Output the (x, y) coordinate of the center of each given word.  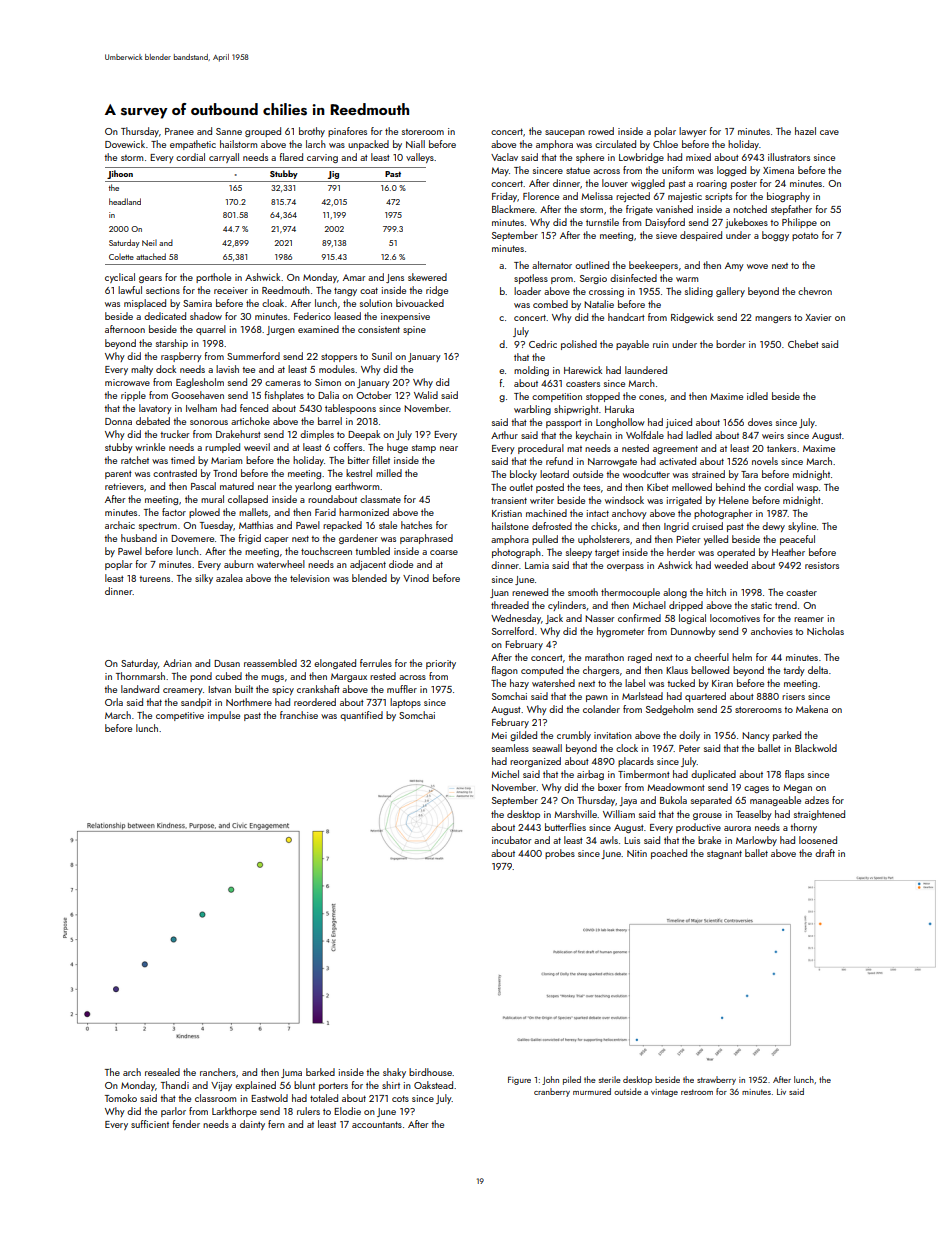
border (730, 344)
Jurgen (280, 330)
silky (204, 579)
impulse (224, 716)
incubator (511, 840)
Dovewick (125, 144)
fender (186, 1124)
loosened (818, 840)
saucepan (565, 133)
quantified (361, 716)
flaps (794, 775)
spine (414, 330)
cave (829, 132)
